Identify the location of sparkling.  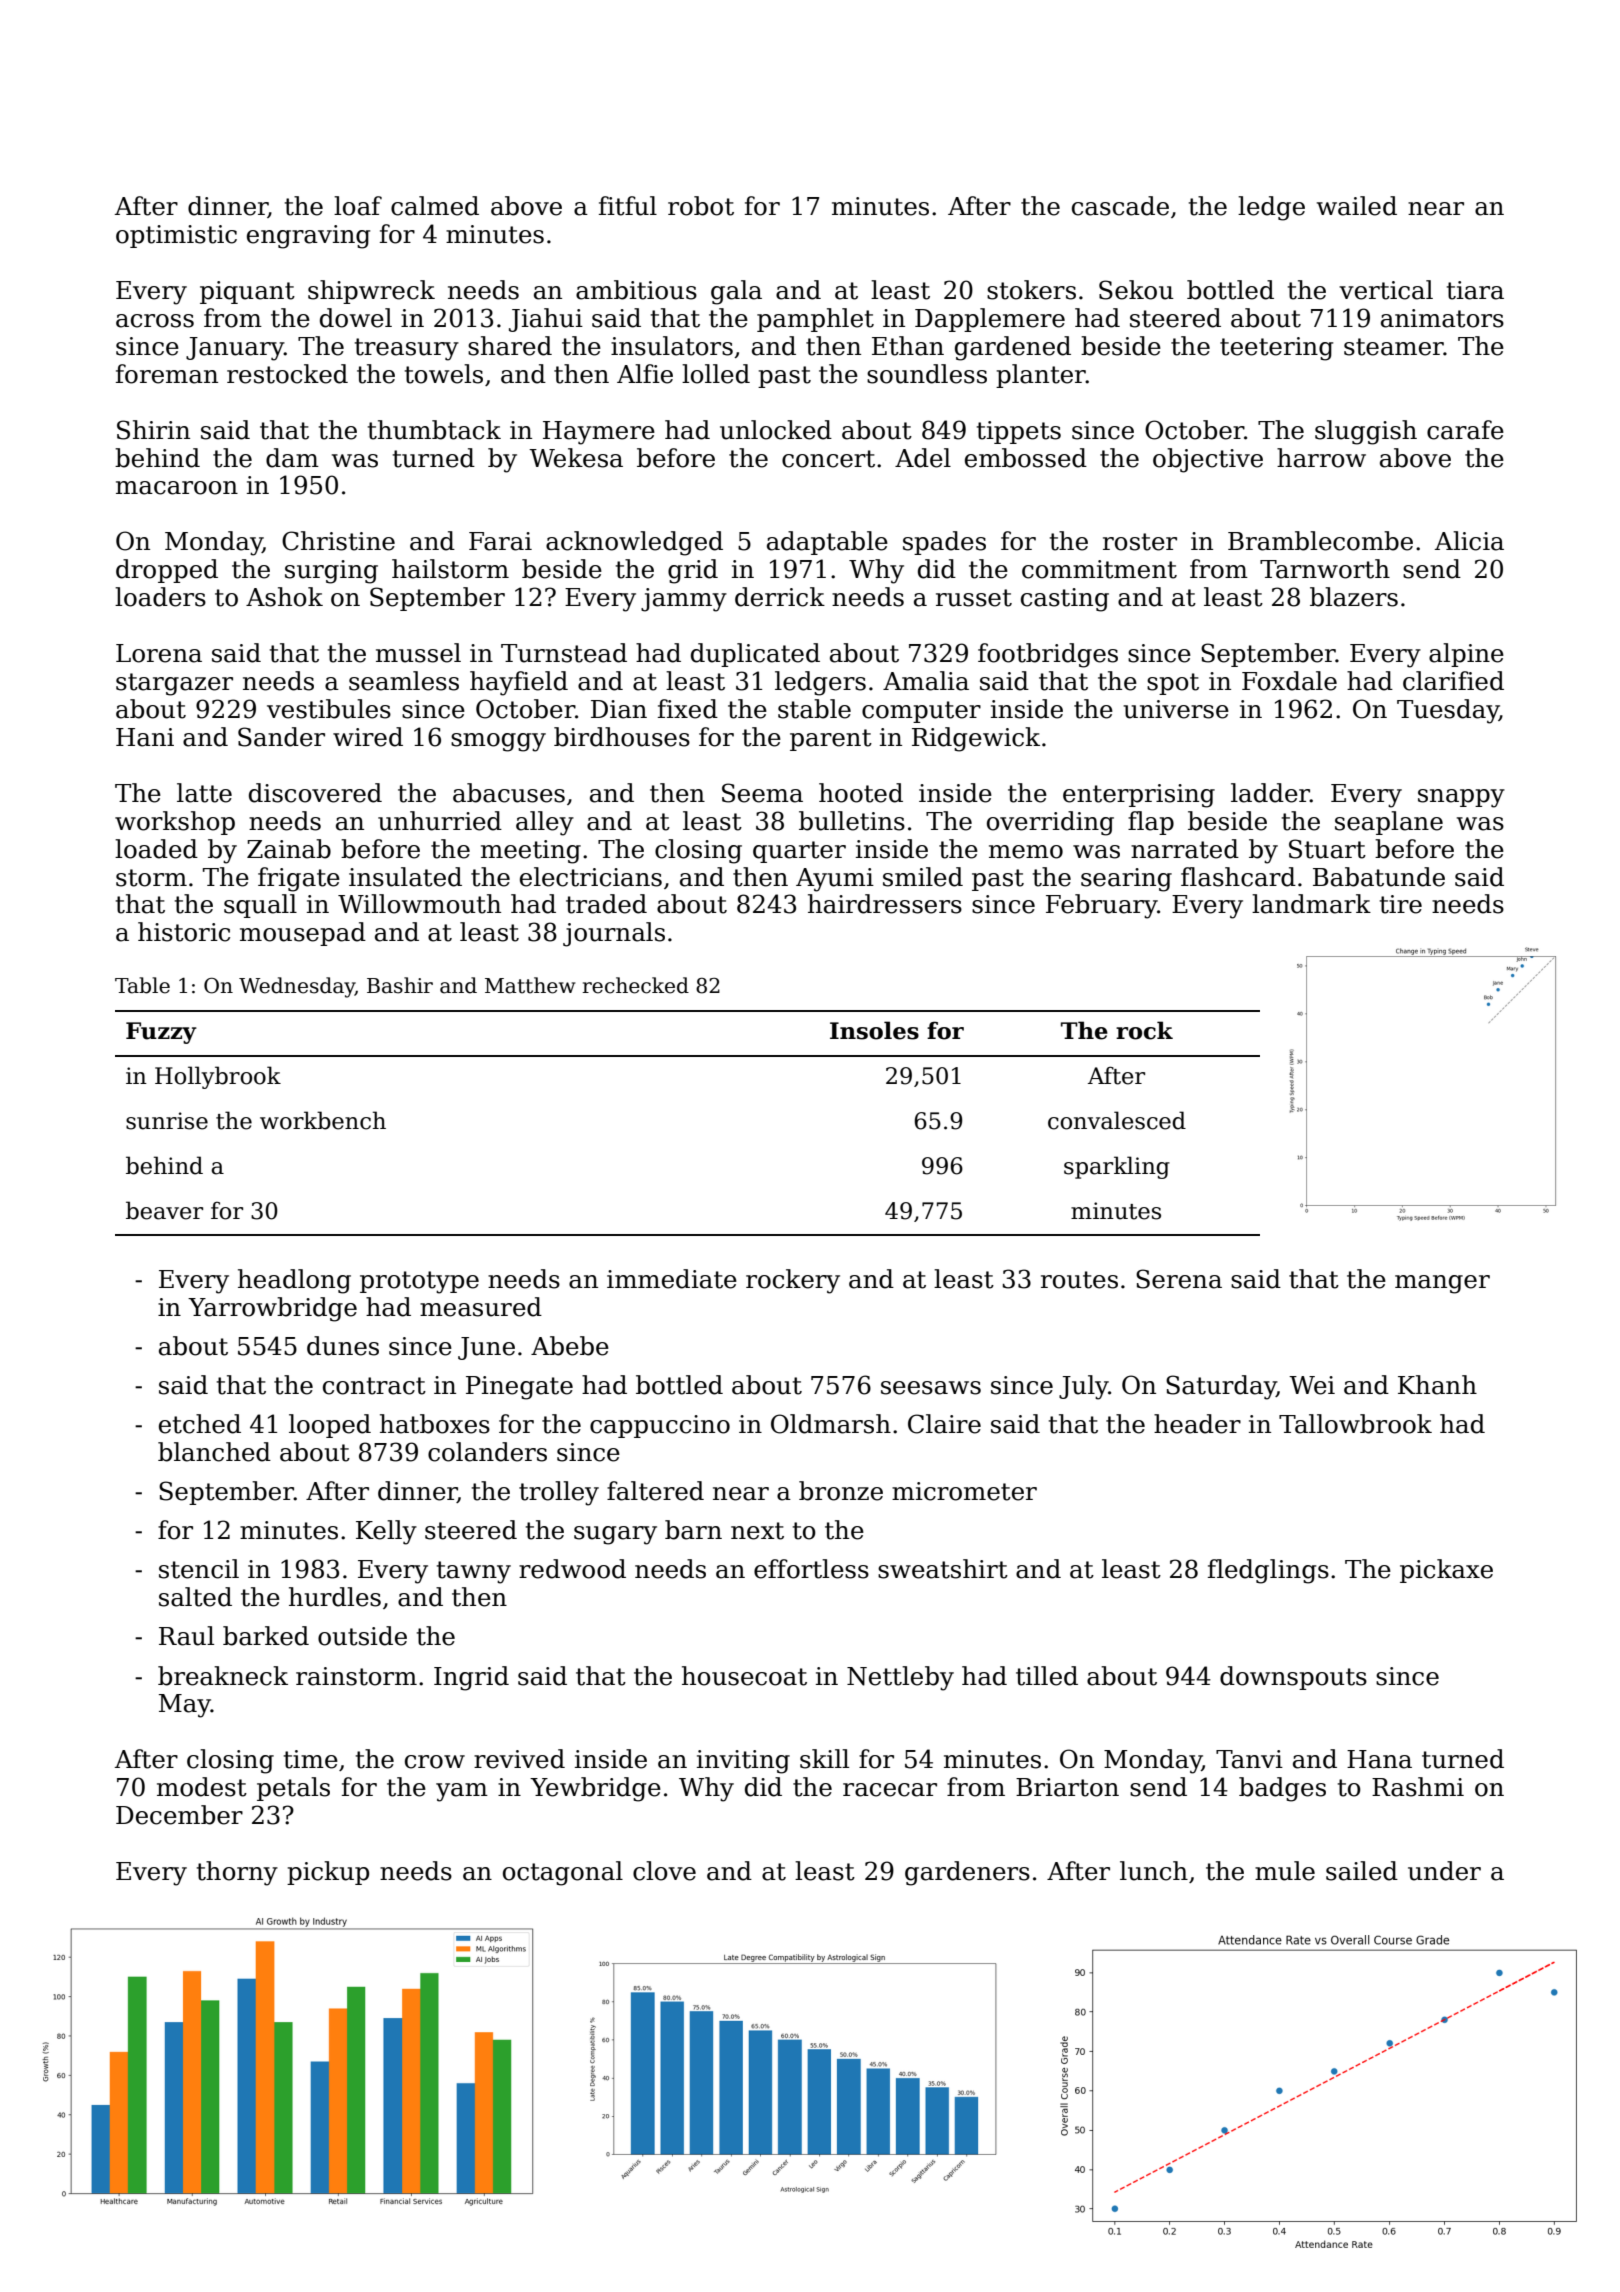
(1117, 1167).
